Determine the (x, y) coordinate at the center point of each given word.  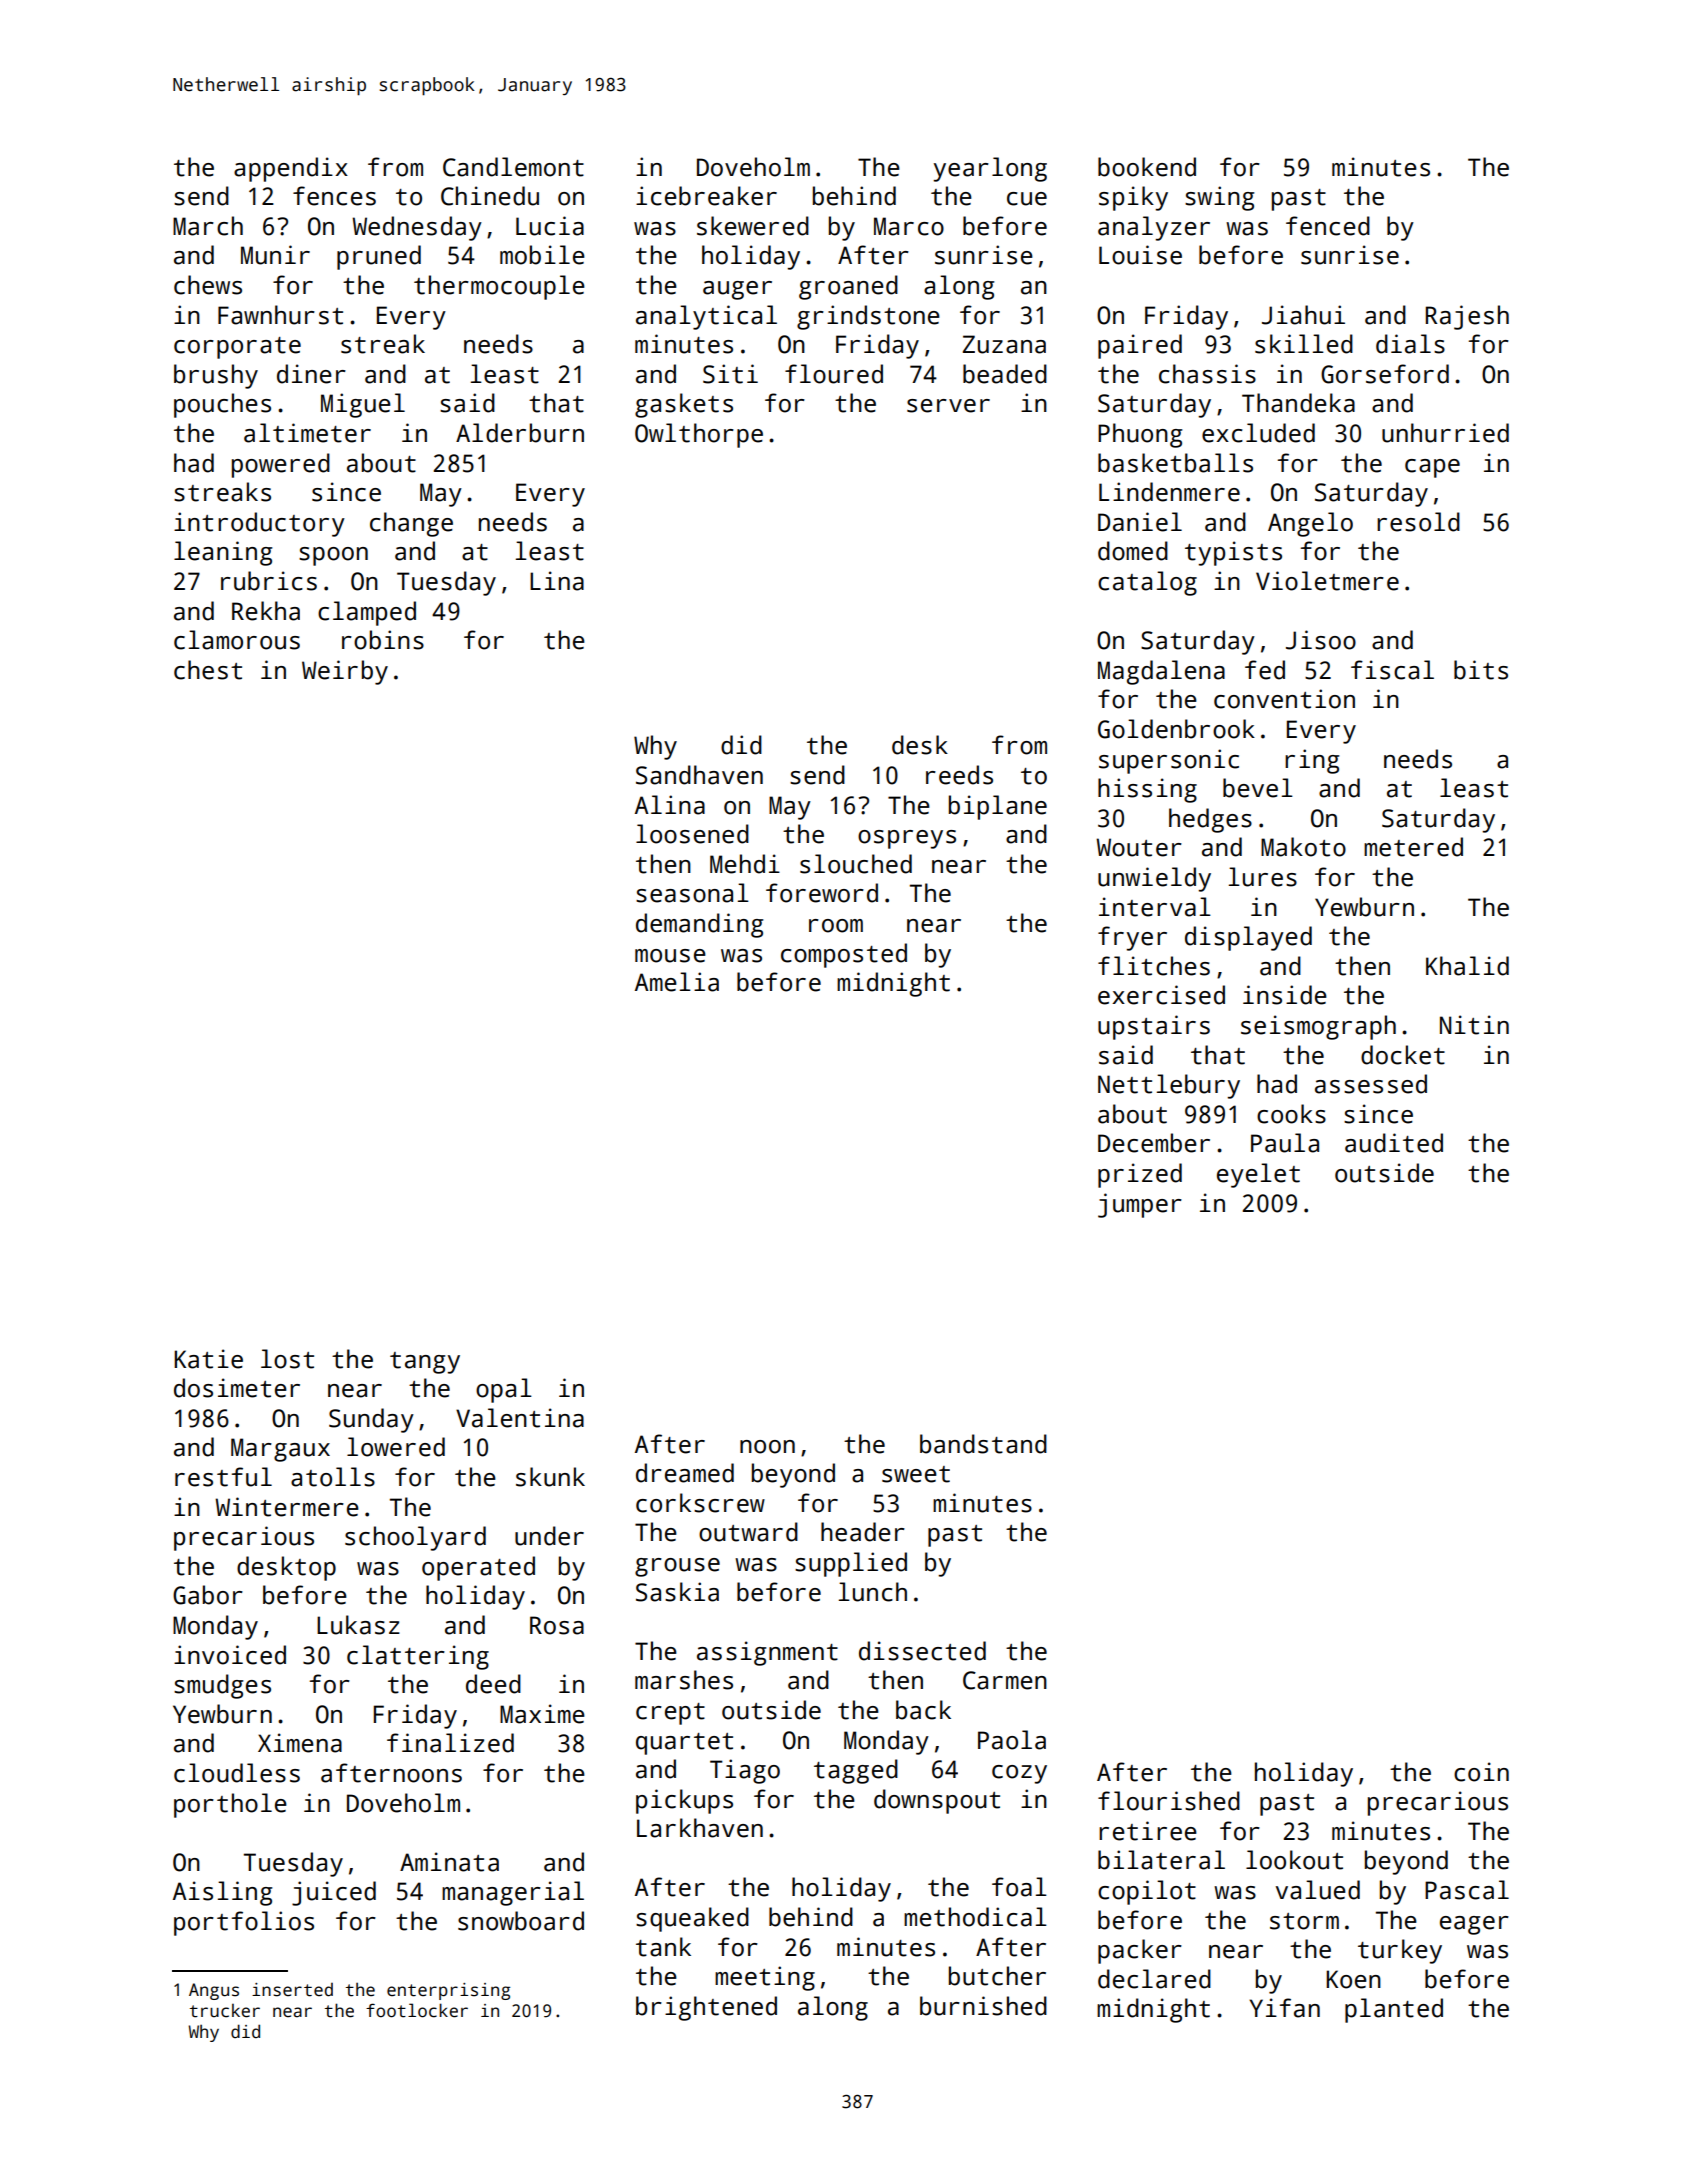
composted (844, 955)
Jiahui (1303, 315)
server (948, 406)
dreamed (685, 1473)
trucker (225, 2011)
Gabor (208, 1595)
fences (334, 196)
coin (1481, 1772)
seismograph (1318, 1027)
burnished (983, 2006)
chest (208, 670)
